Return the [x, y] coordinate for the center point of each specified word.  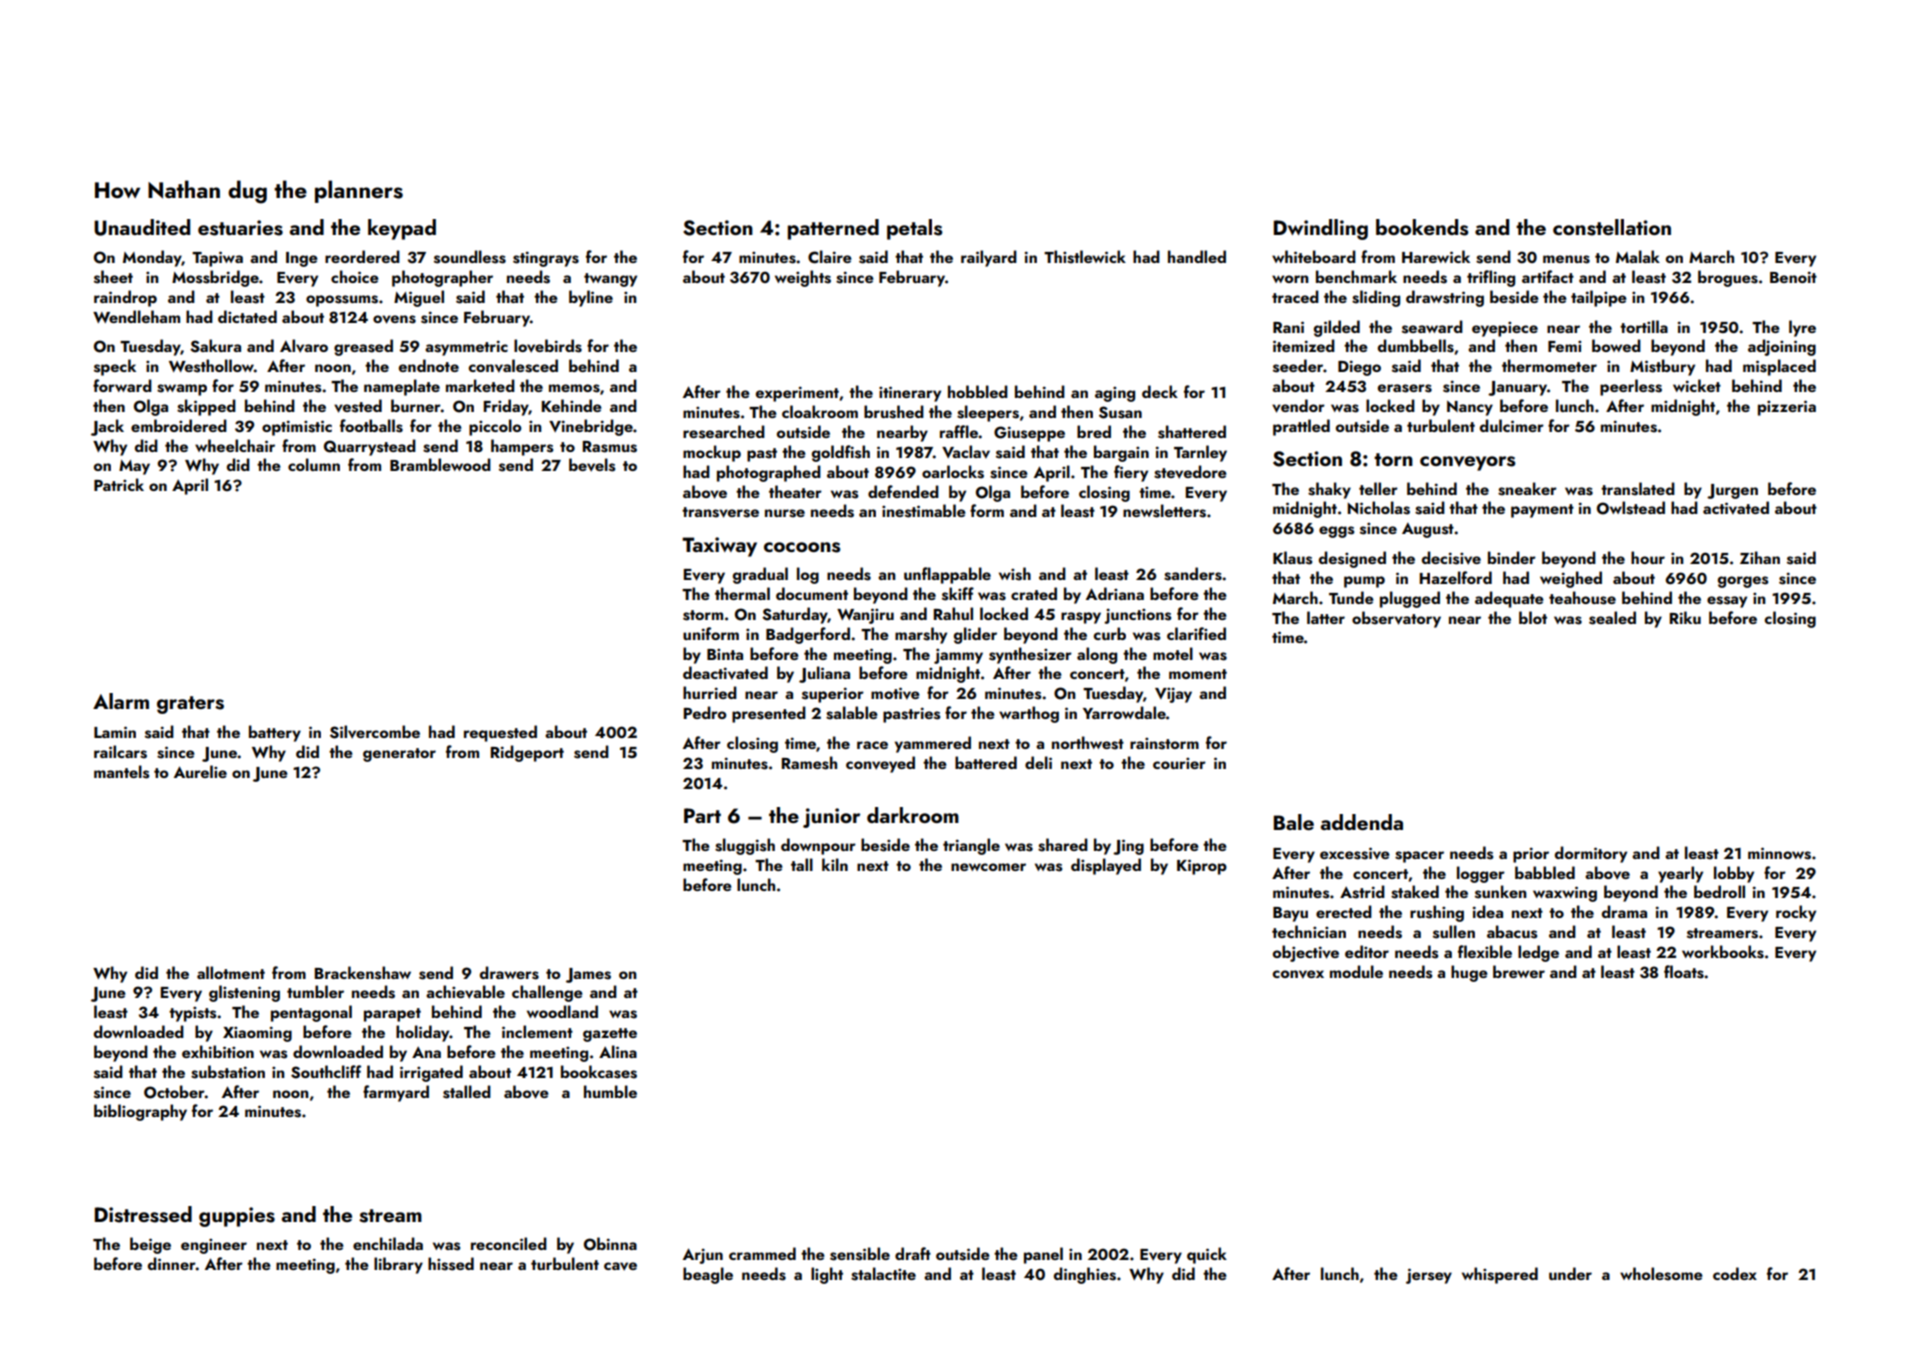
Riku [1685, 617]
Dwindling [1321, 229]
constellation [1612, 227]
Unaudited [142, 227]
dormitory [1591, 854]
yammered [933, 744]
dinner [172, 1263]
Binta [725, 654]
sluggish [745, 846]
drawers [509, 973]
